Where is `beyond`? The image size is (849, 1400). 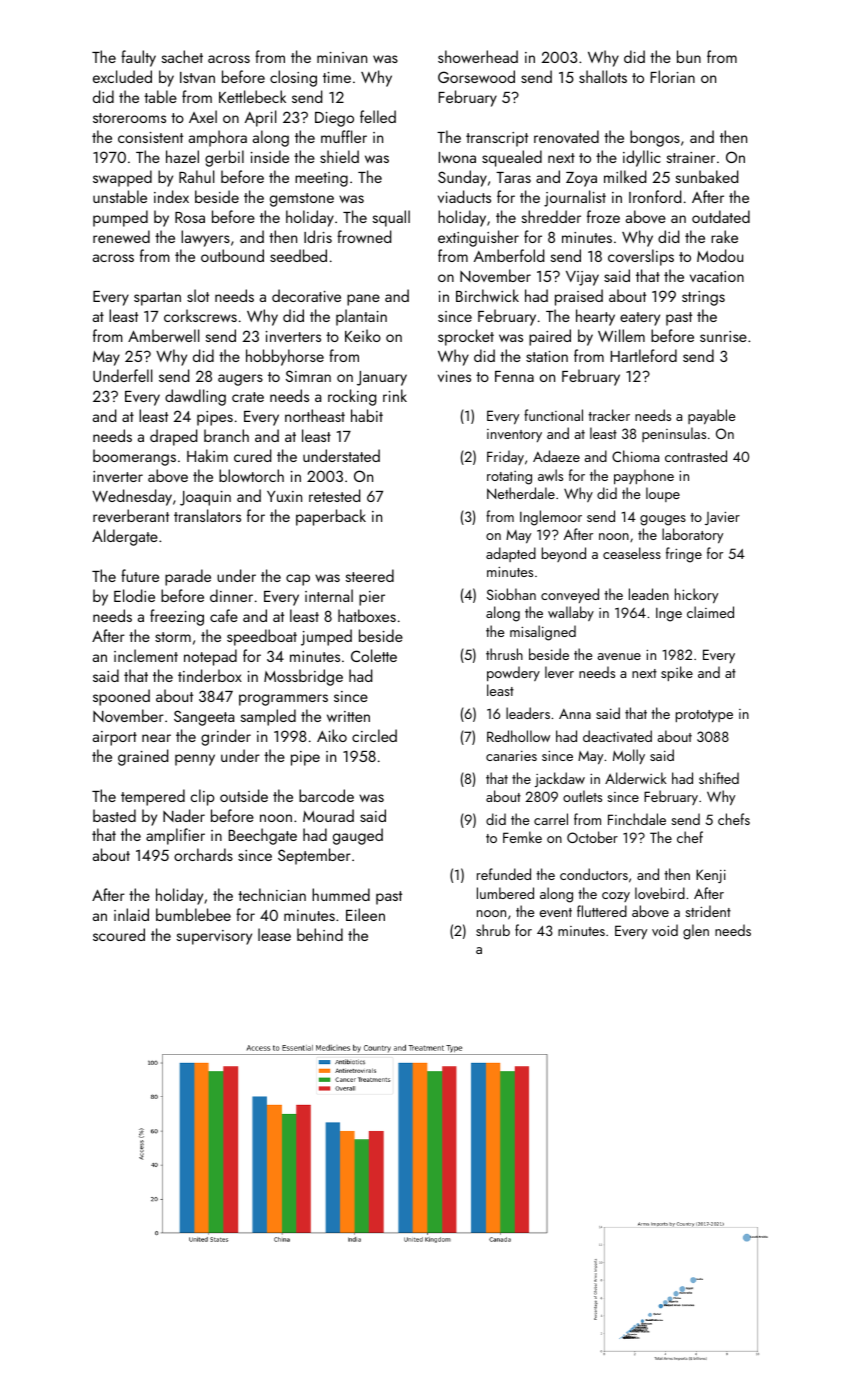 beyond is located at coordinates (564, 554).
